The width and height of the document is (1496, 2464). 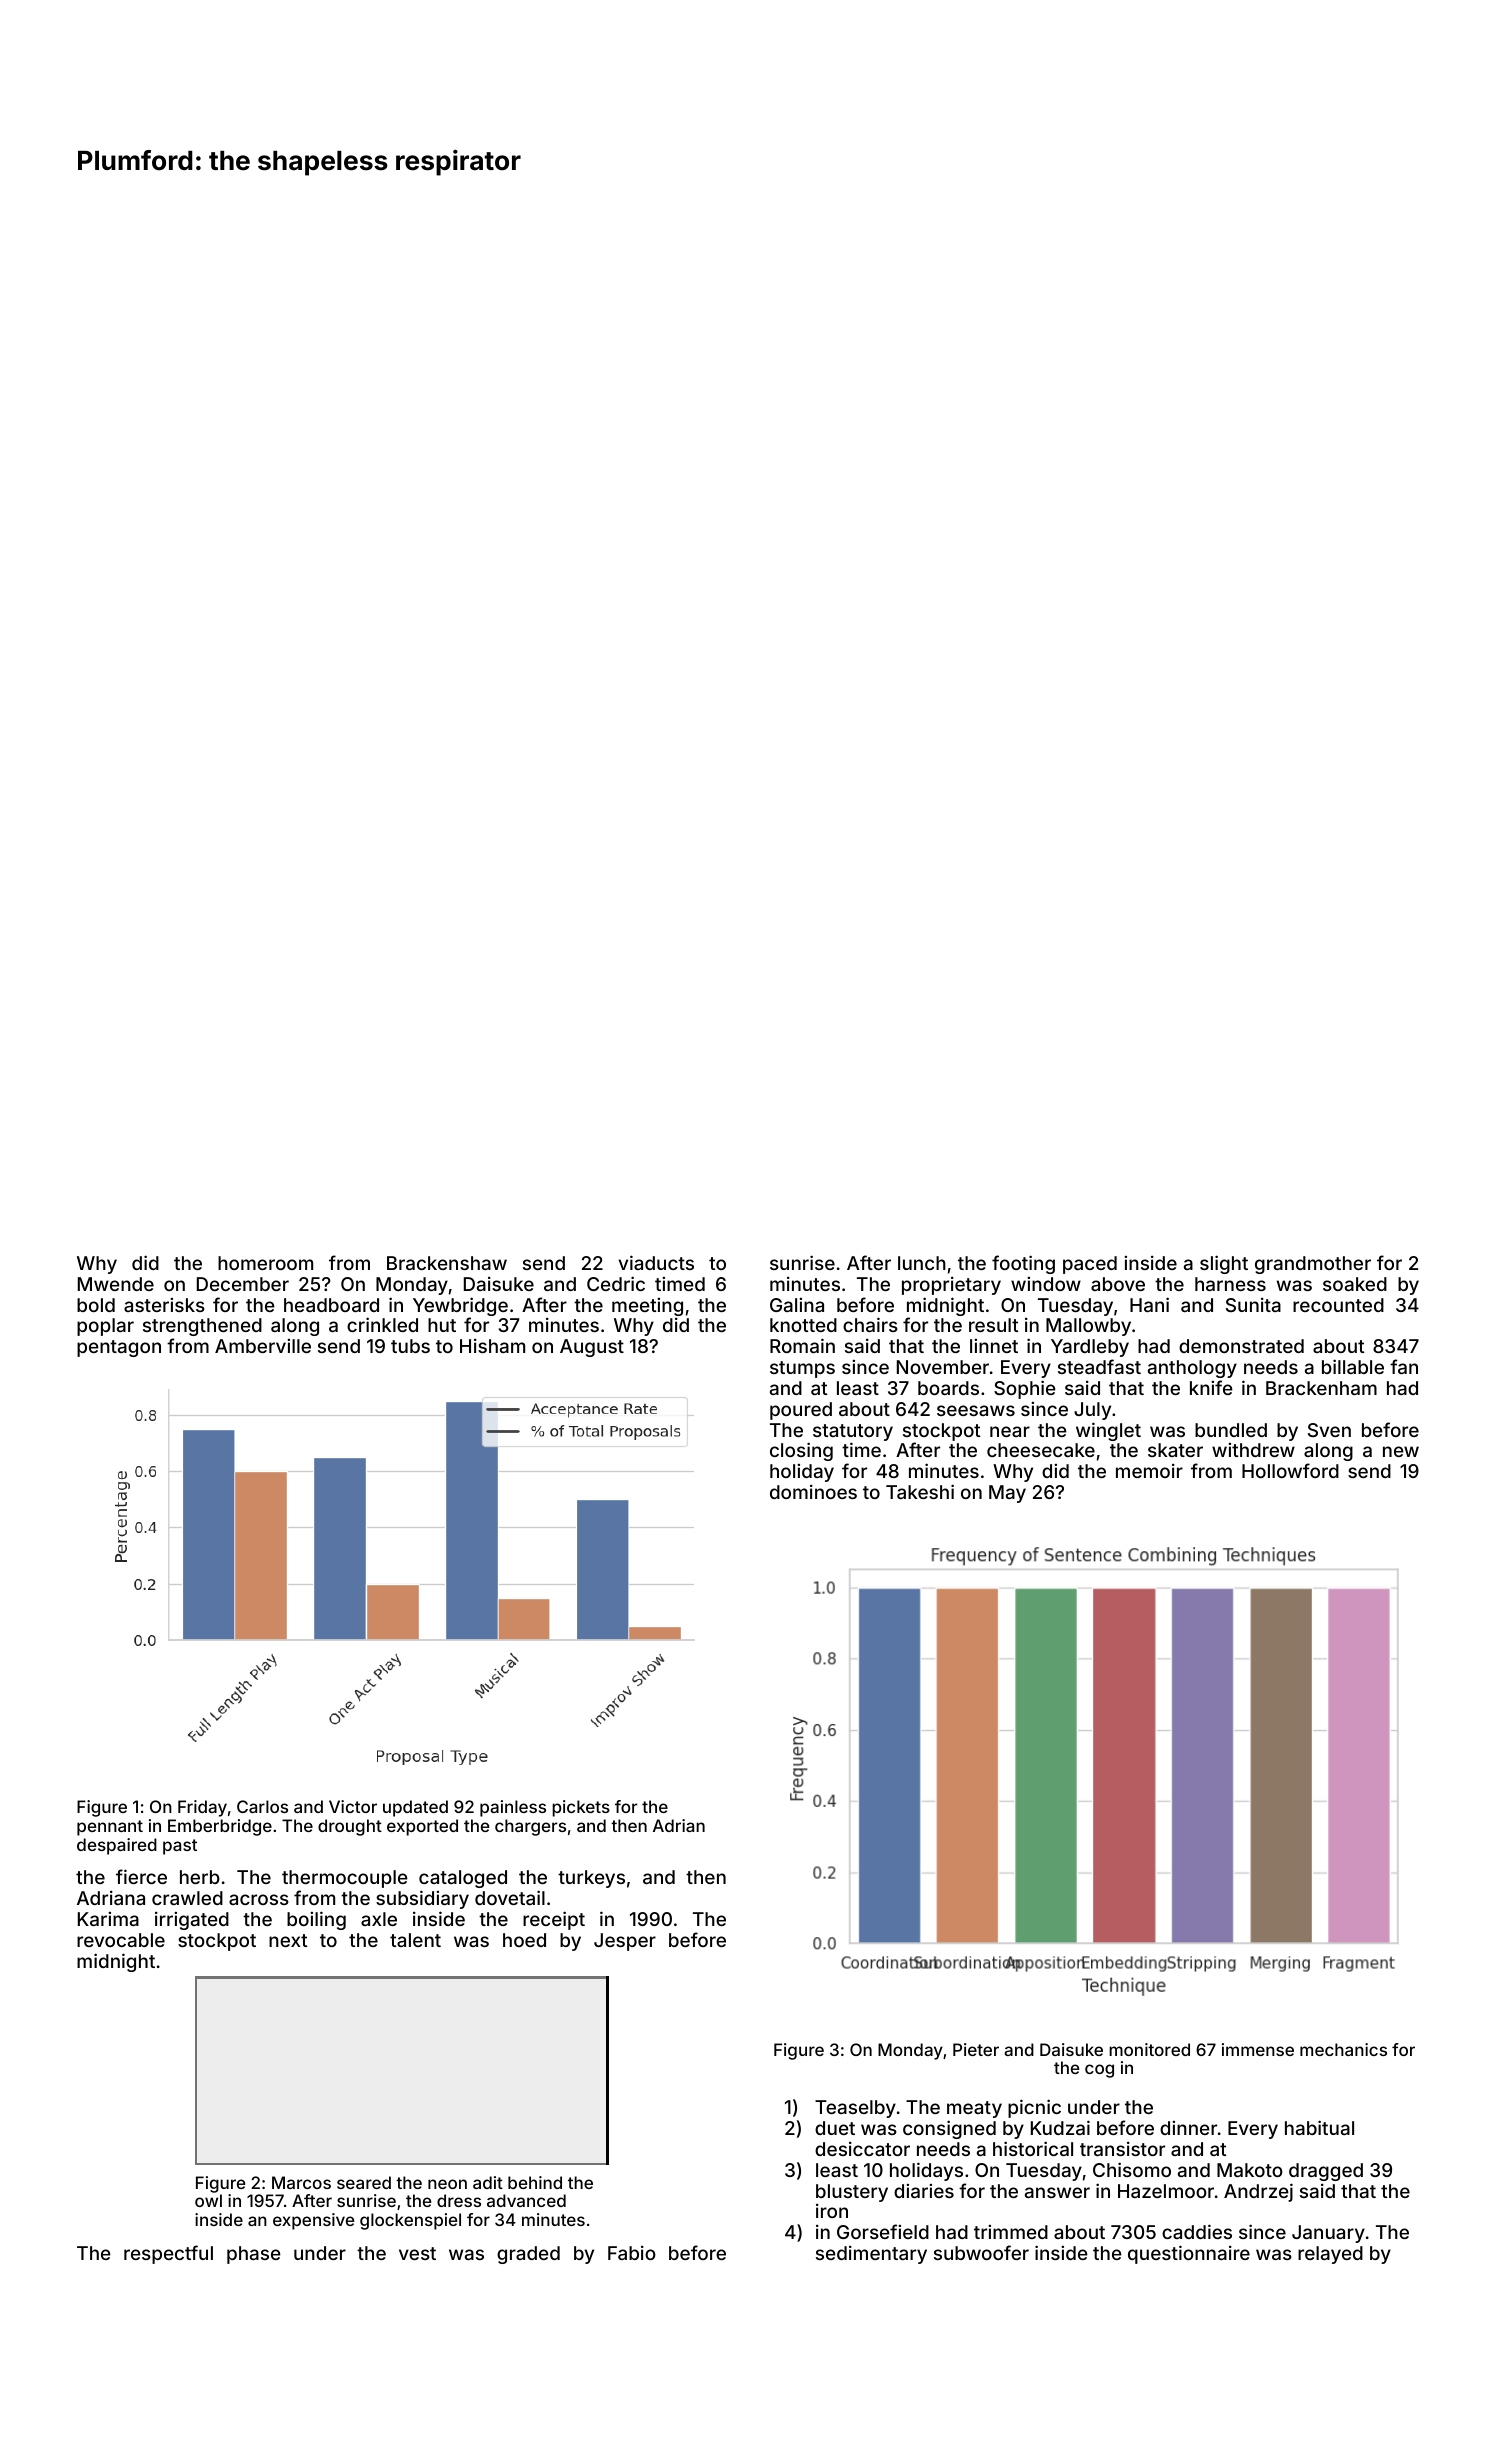 I want to click on dominoes, so click(x=813, y=1492).
